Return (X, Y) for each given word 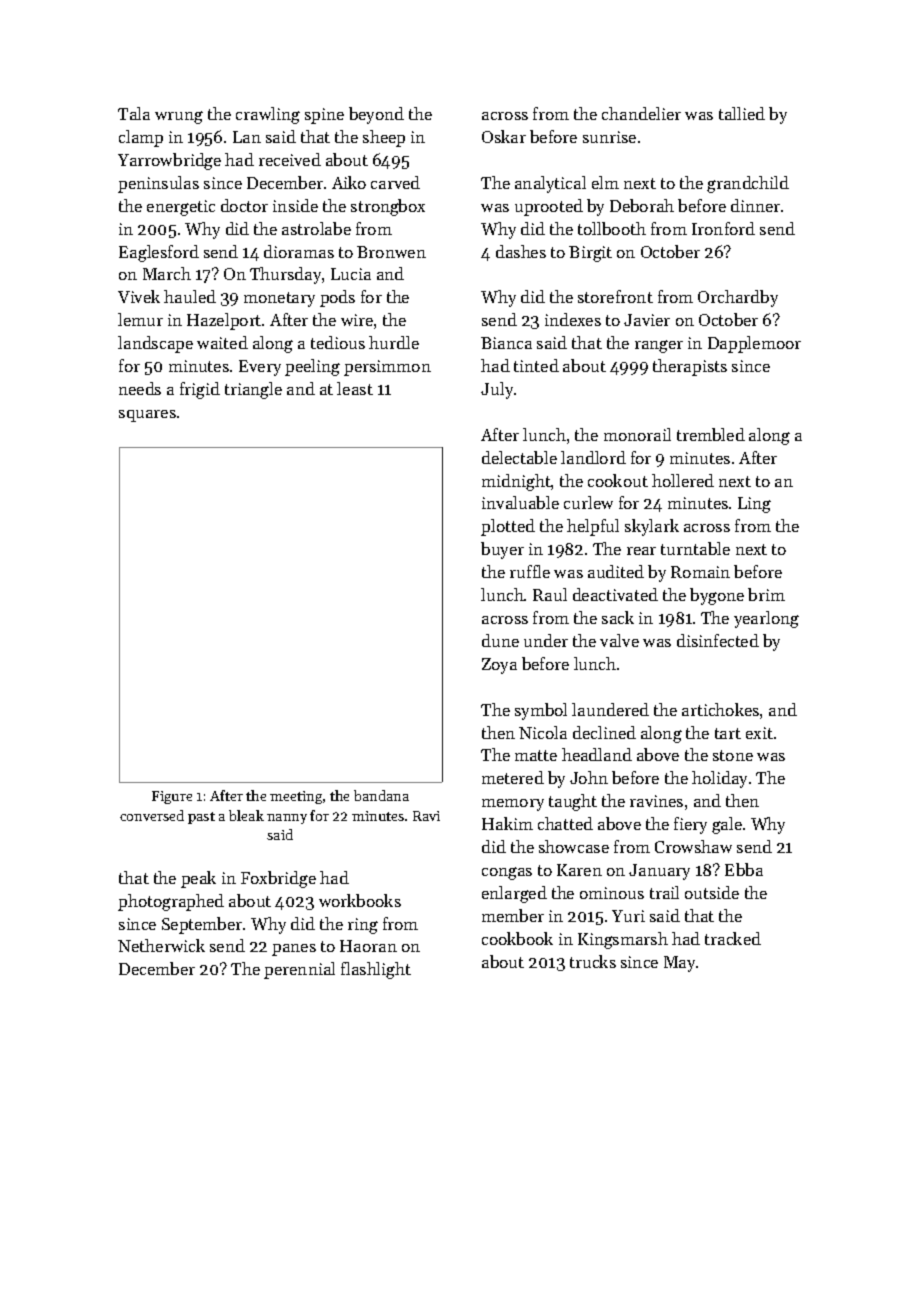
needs (140, 388)
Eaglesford (159, 253)
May (680, 964)
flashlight (376, 970)
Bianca (506, 343)
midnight (516, 482)
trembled (711, 434)
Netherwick (161, 945)
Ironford (723, 228)
